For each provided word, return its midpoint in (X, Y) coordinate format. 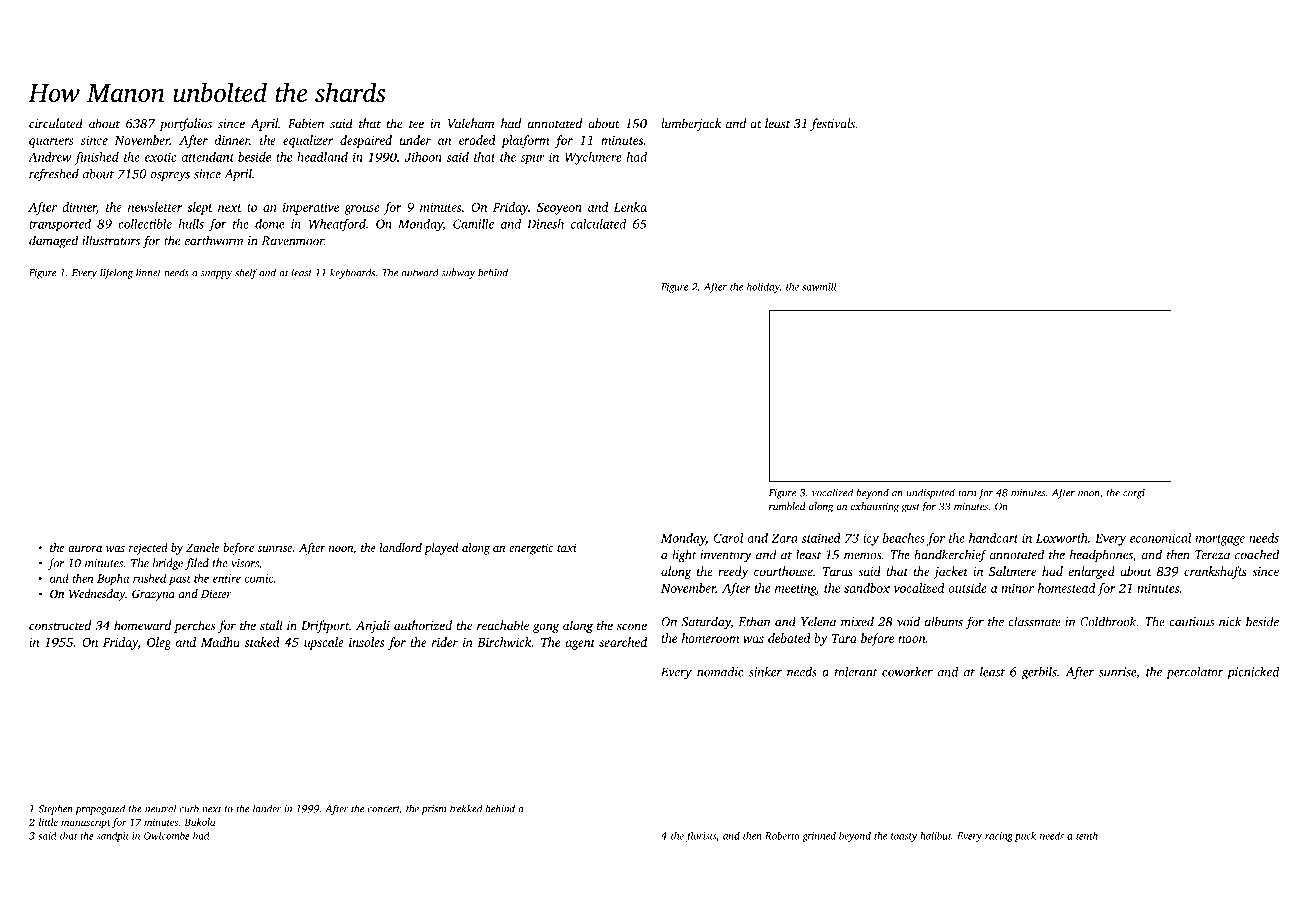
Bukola (199, 822)
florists (701, 836)
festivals (832, 124)
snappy (216, 275)
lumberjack (691, 124)
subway (458, 273)
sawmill (819, 286)
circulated (56, 123)
